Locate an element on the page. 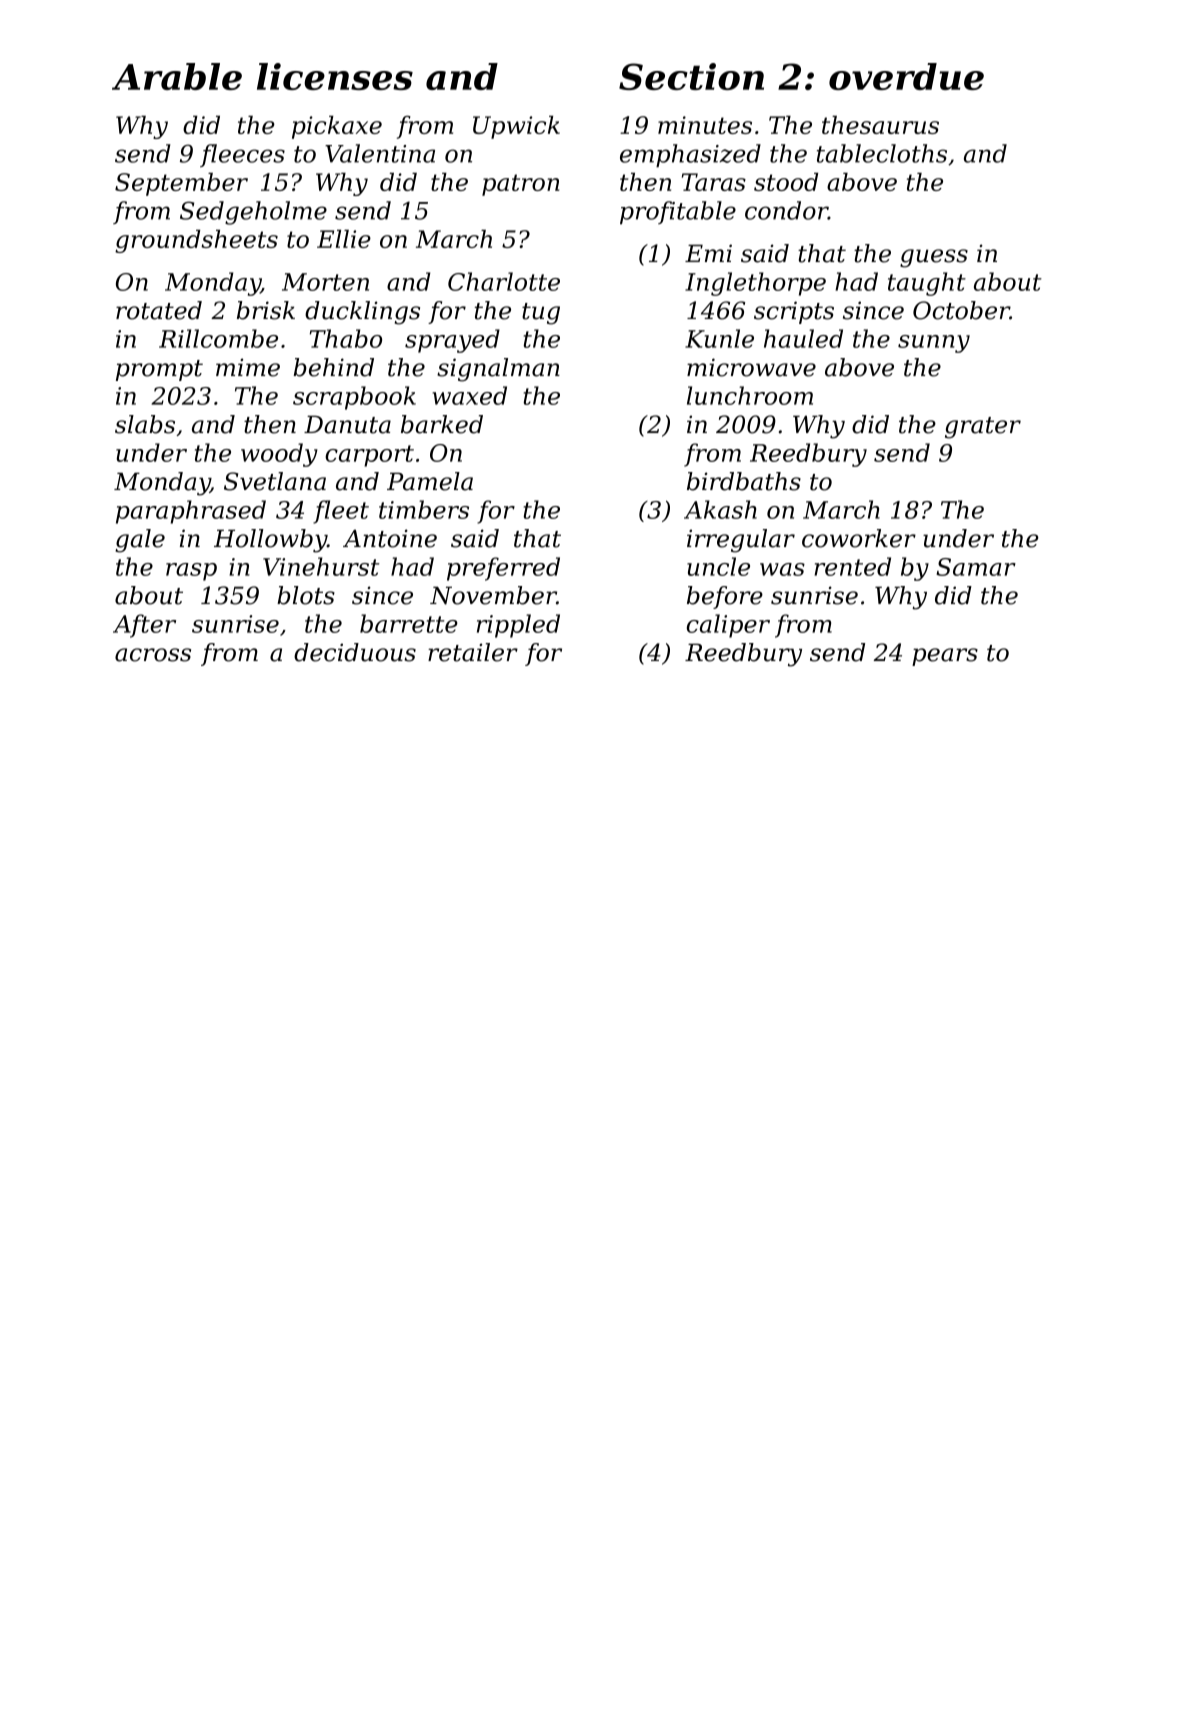 This page has height=1710, width=1180. across is located at coordinates (153, 655).
